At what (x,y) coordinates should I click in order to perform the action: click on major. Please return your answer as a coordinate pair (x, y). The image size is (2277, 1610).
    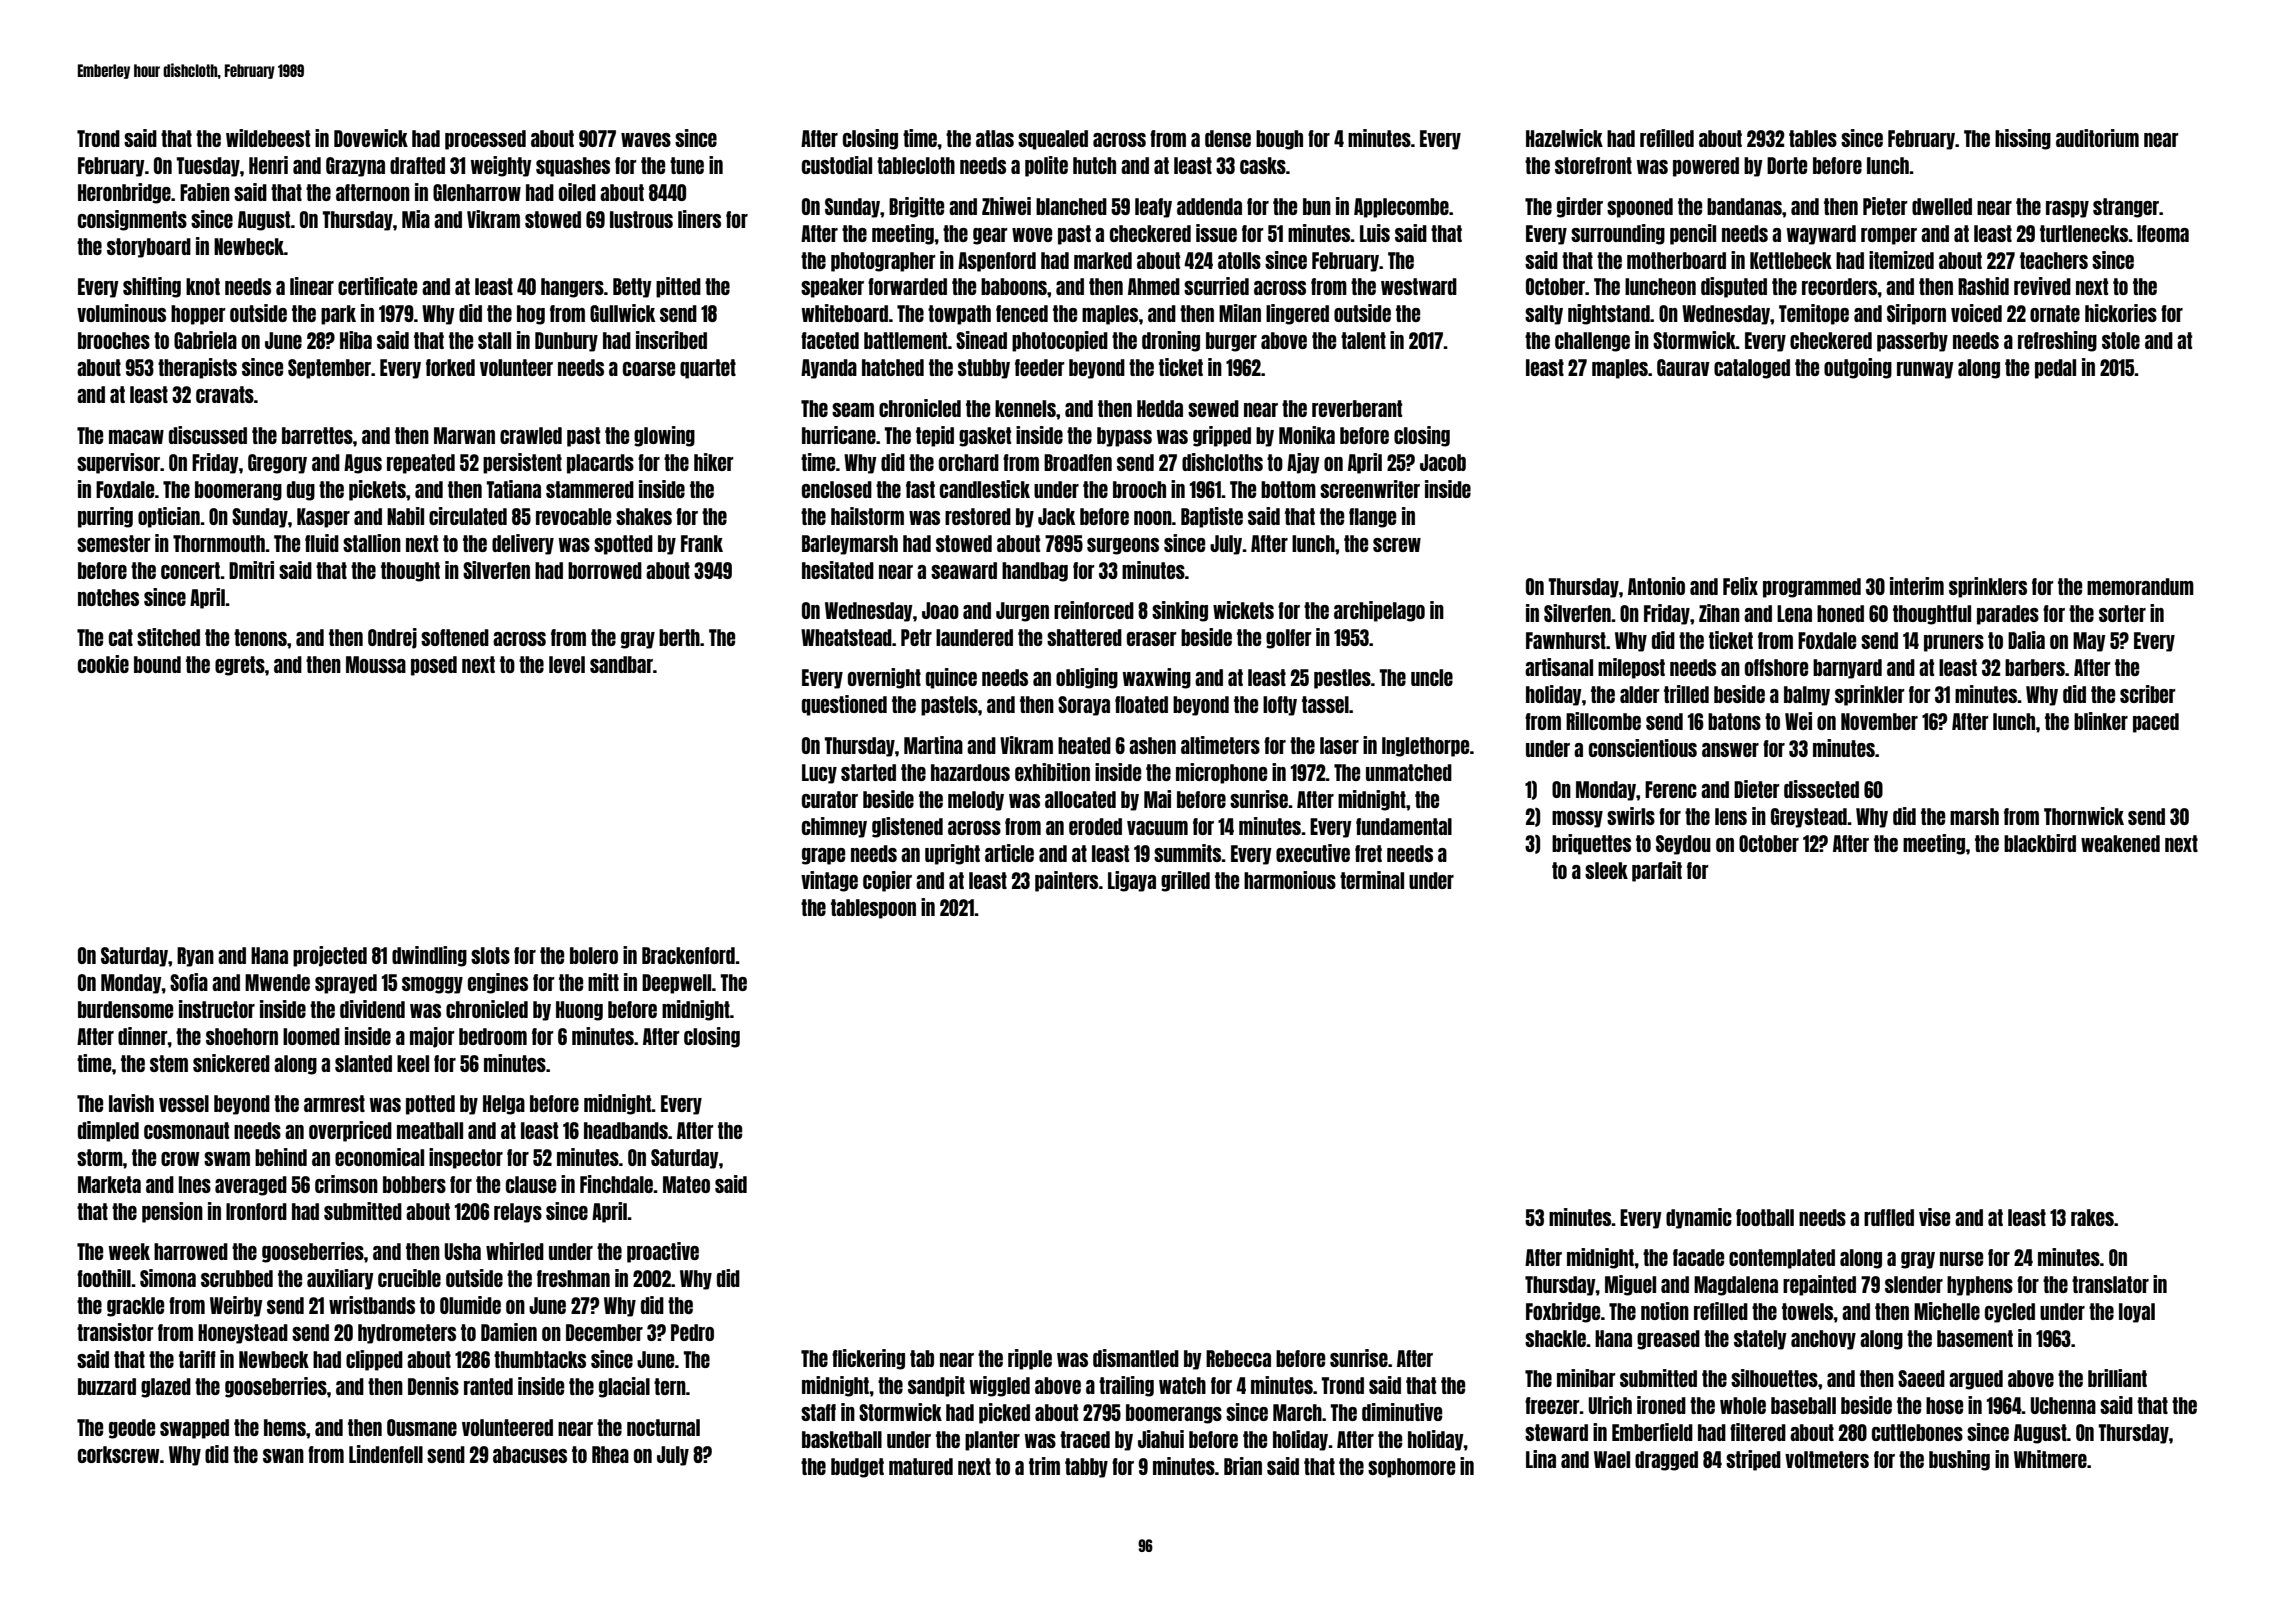
    Looking at the image, I should click on (432, 1037).
